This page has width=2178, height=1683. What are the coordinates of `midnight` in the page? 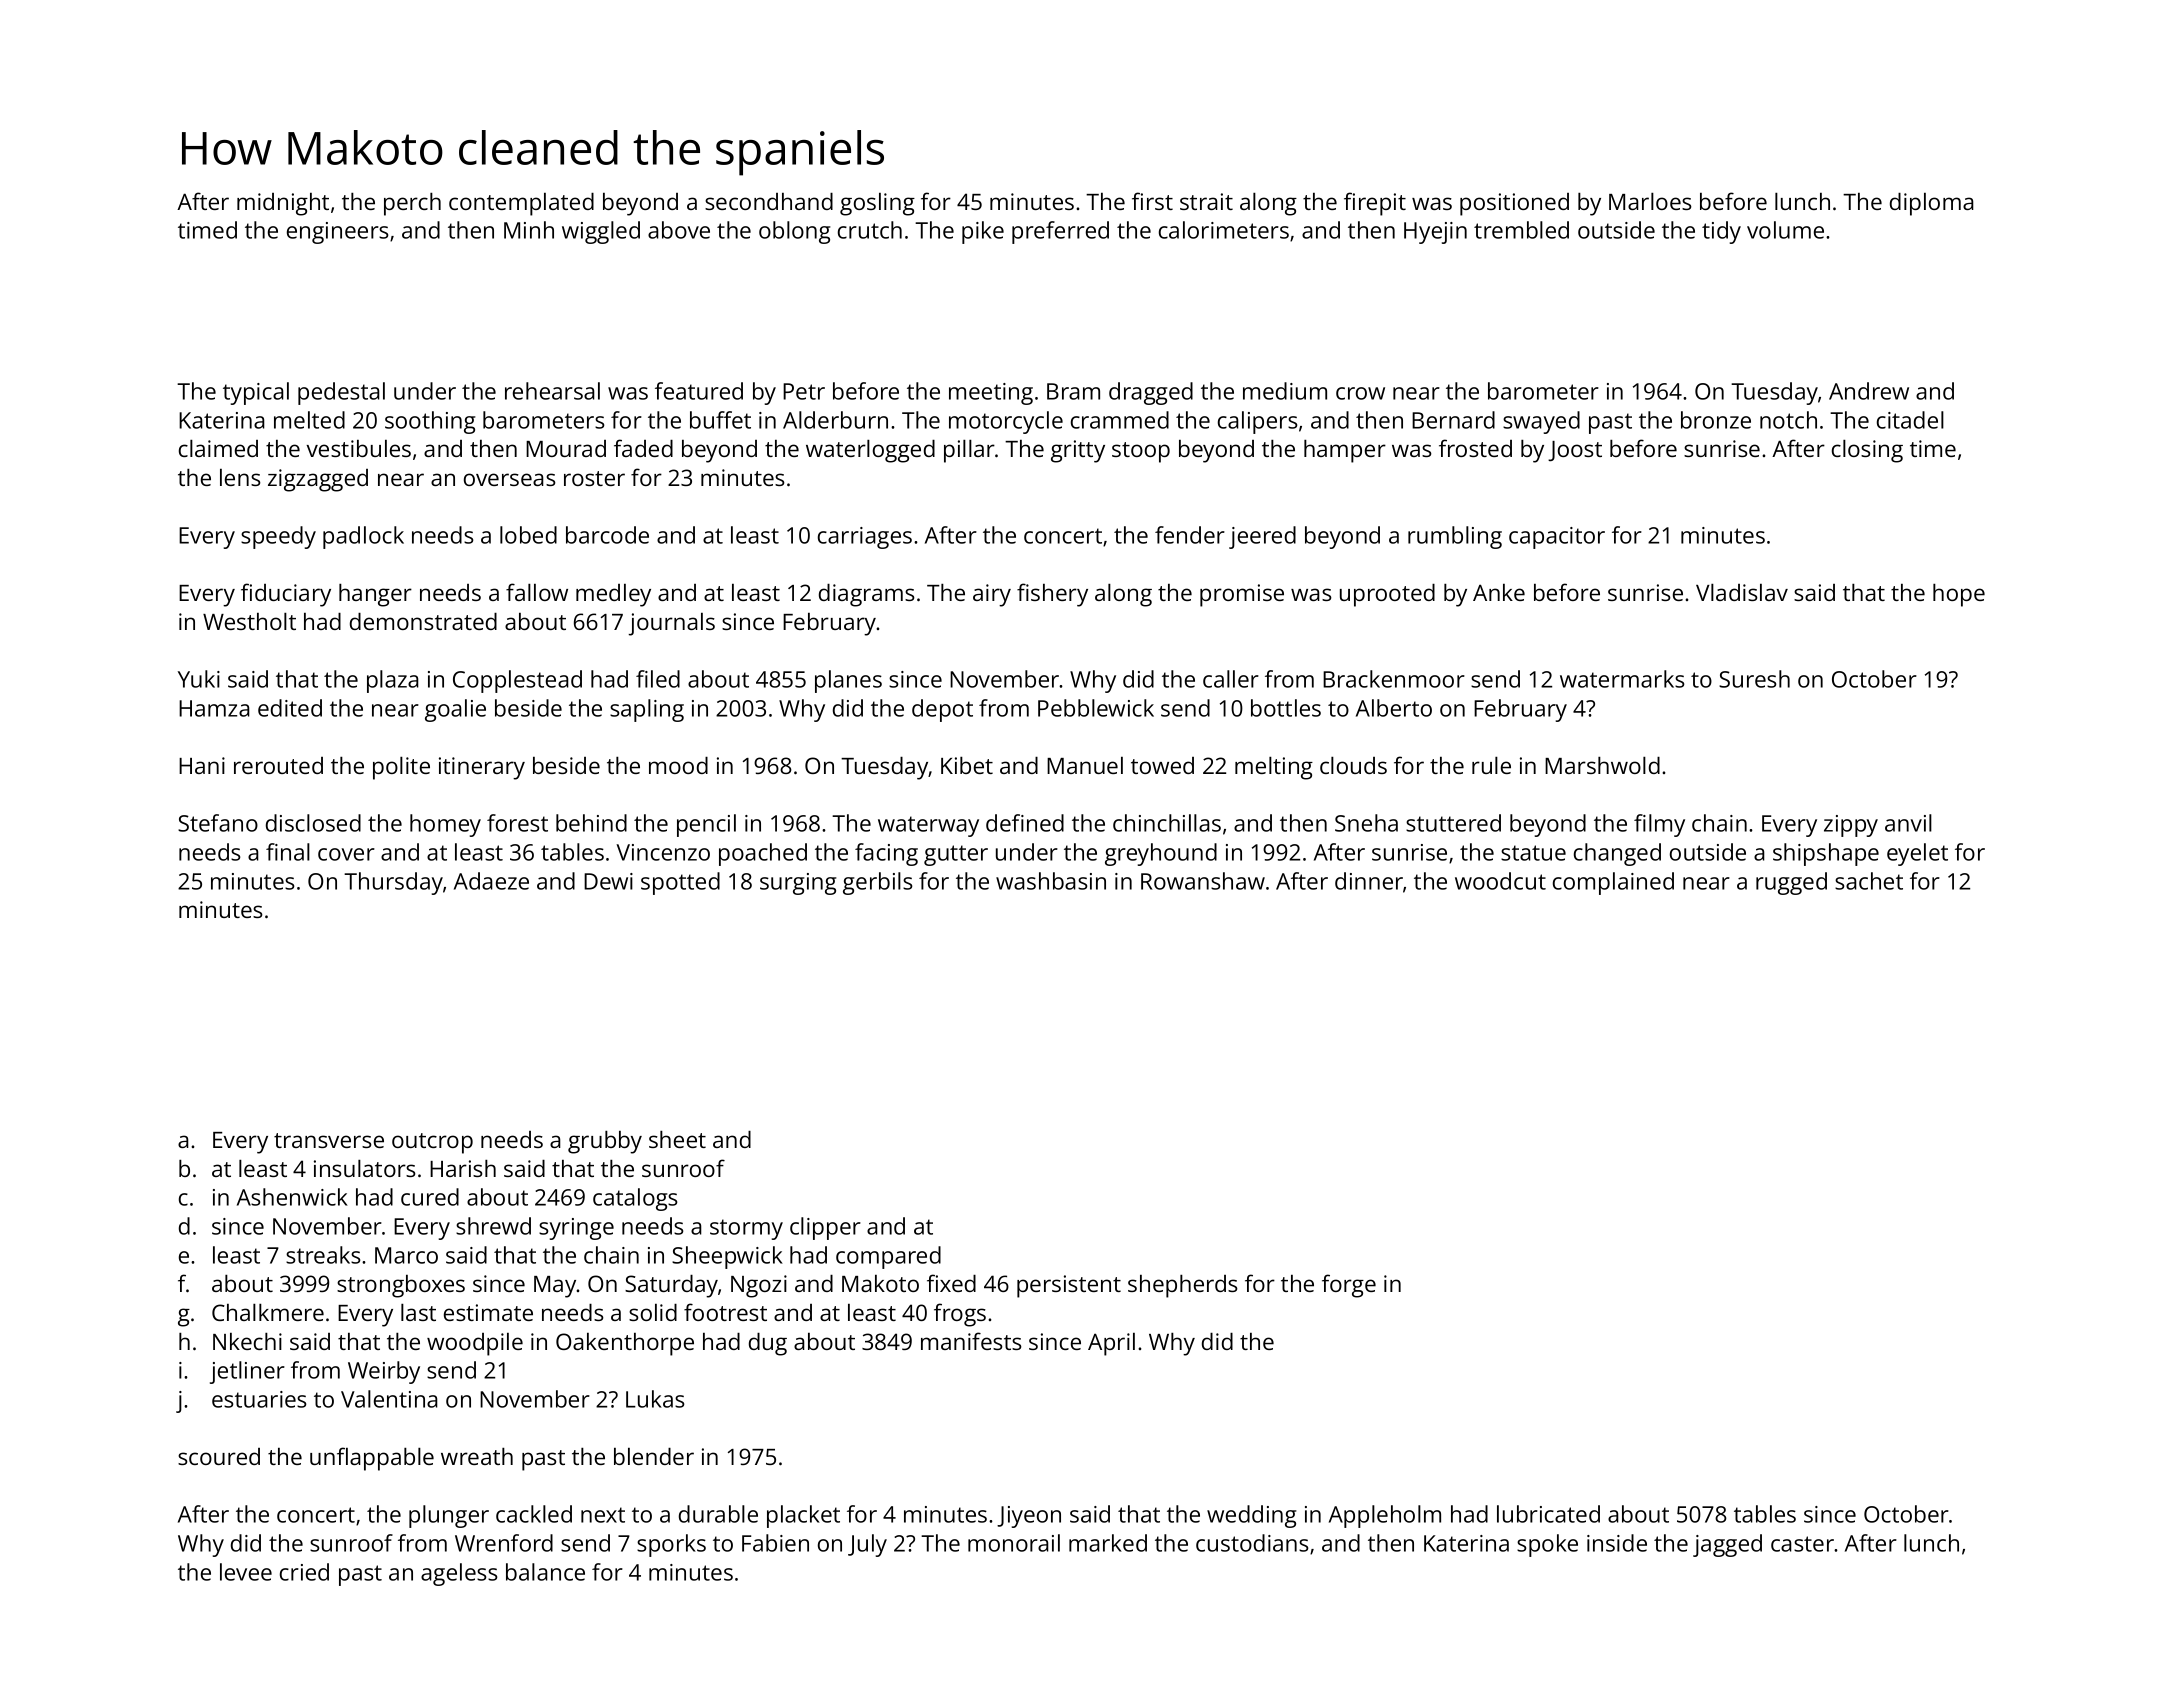 It's located at (283, 204).
